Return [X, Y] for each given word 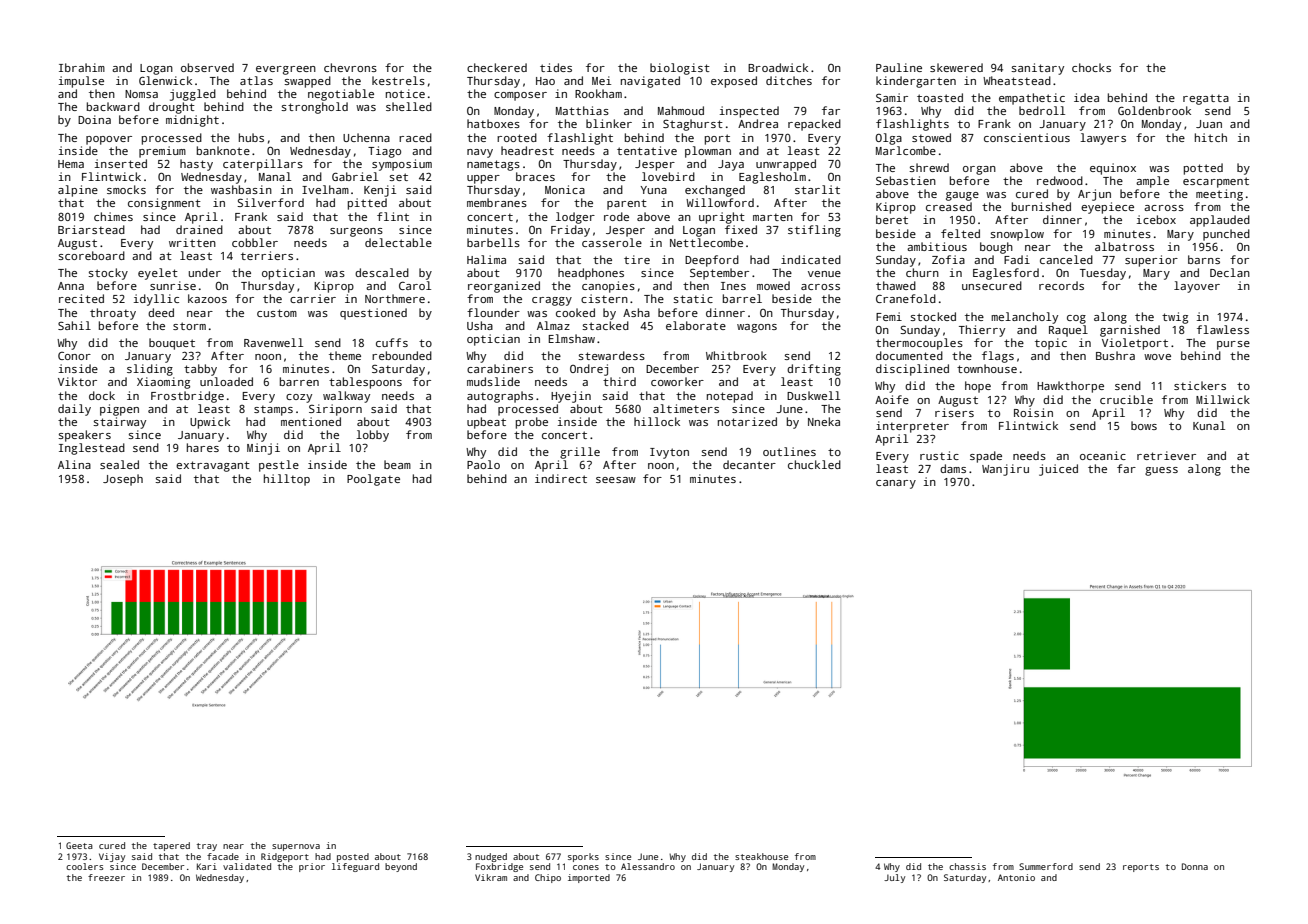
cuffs [392, 342]
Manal [275, 176]
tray [207, 847]
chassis [967, 866]
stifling [814, 231]
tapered [171, 846]
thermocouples [919, 344]
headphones [591, 274]
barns [1204, 259]
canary [896, 484]
